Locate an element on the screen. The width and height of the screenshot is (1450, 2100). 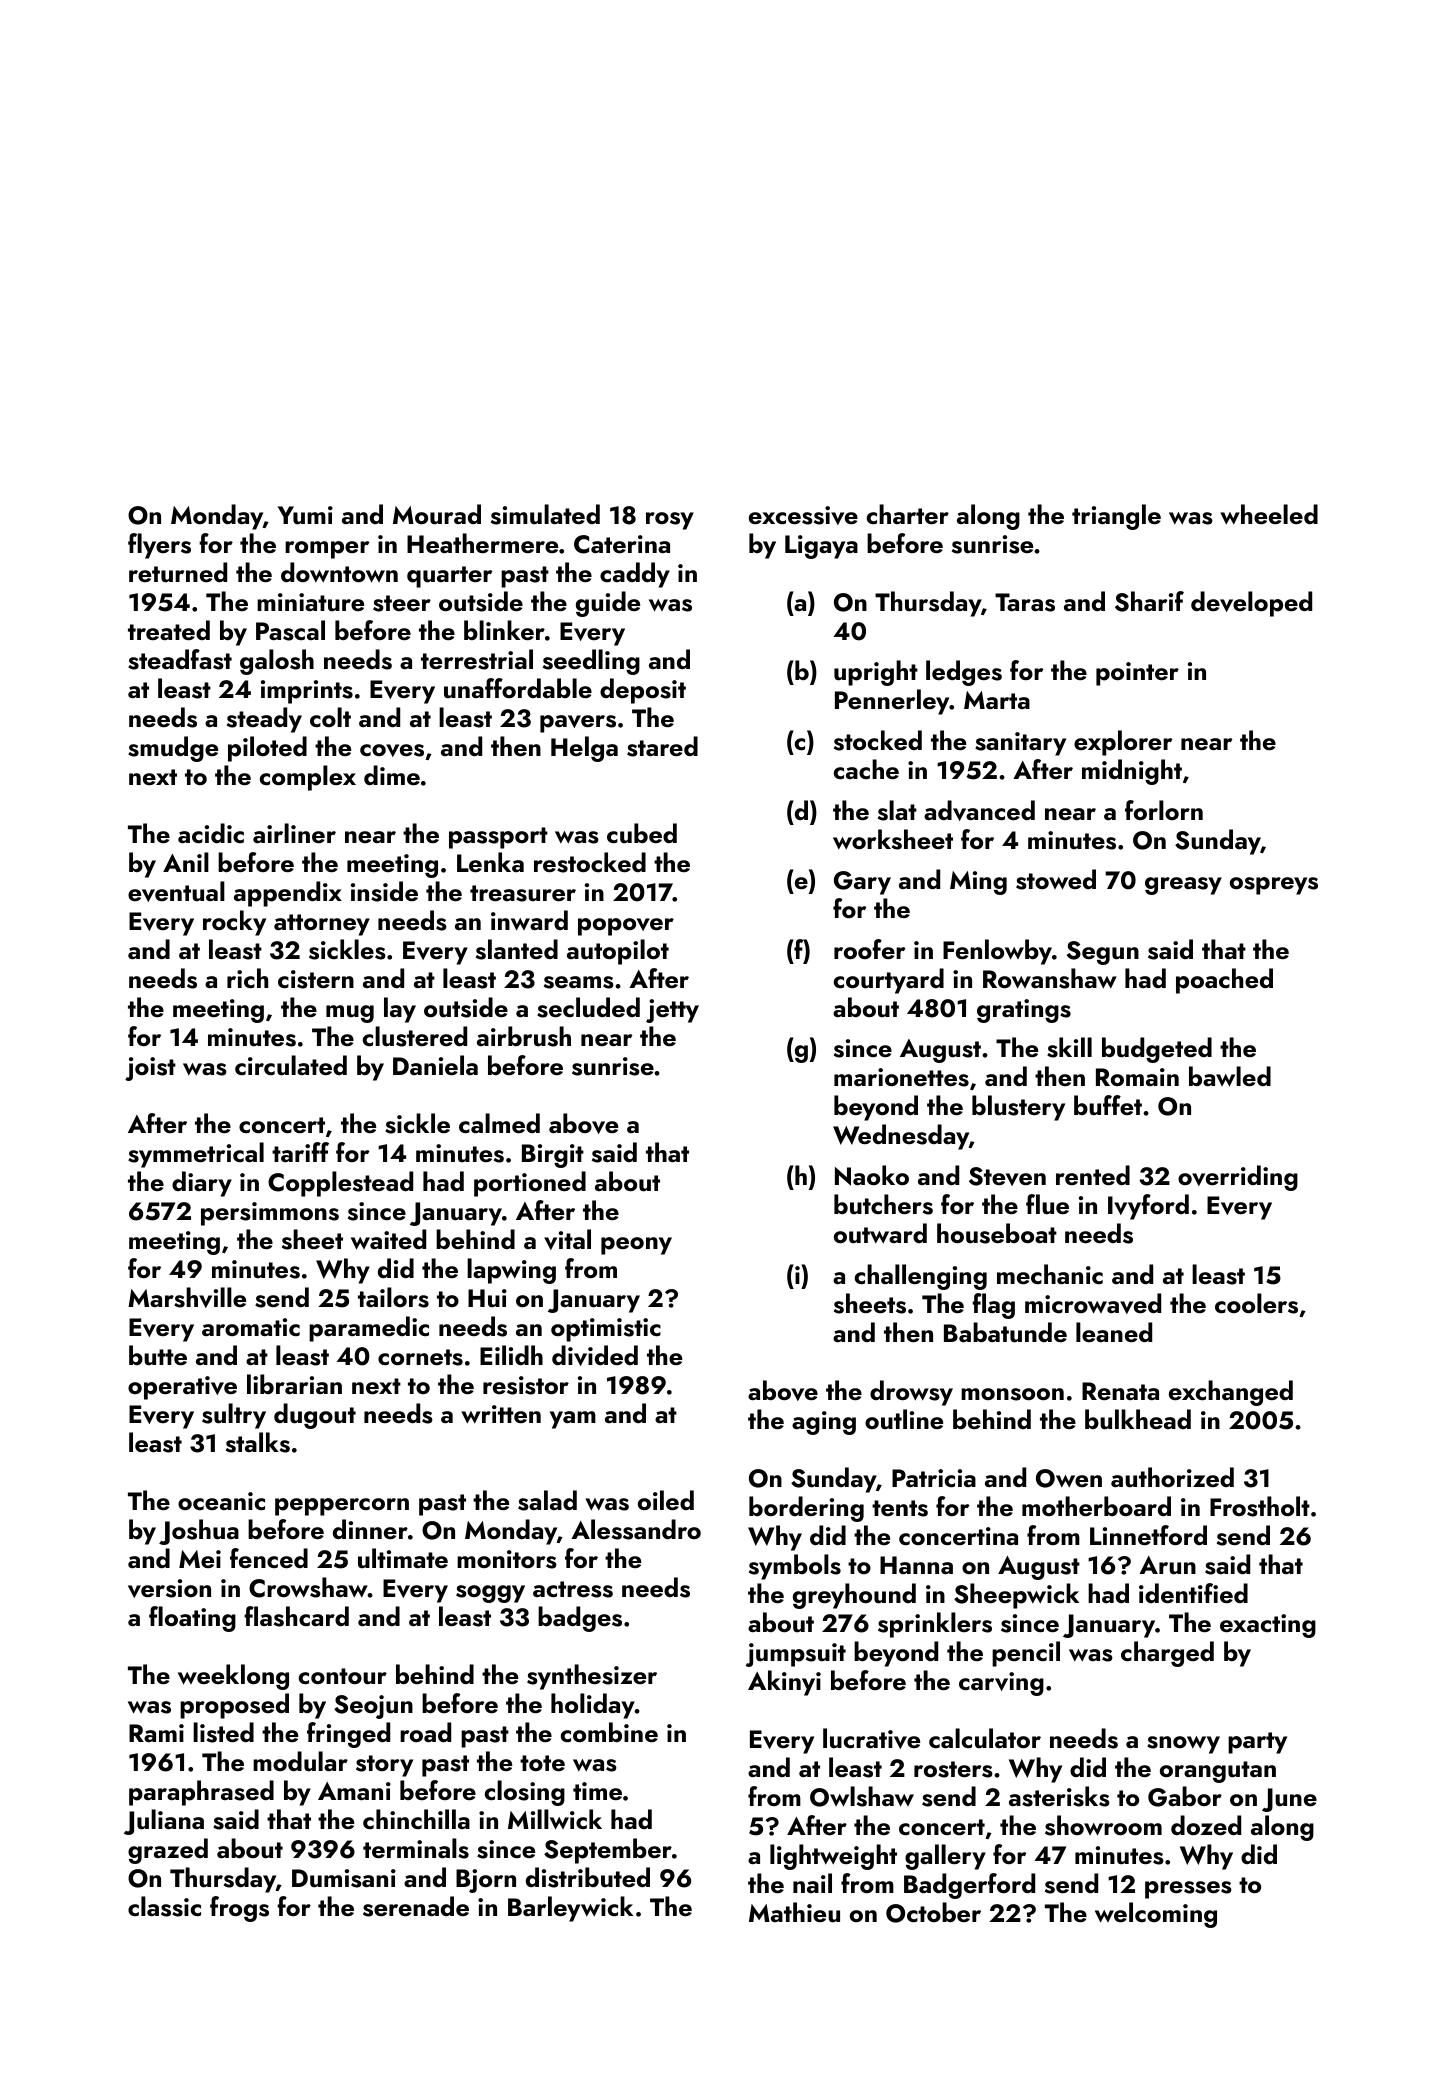
Wednesday is located at coordinates (901, 1137).
